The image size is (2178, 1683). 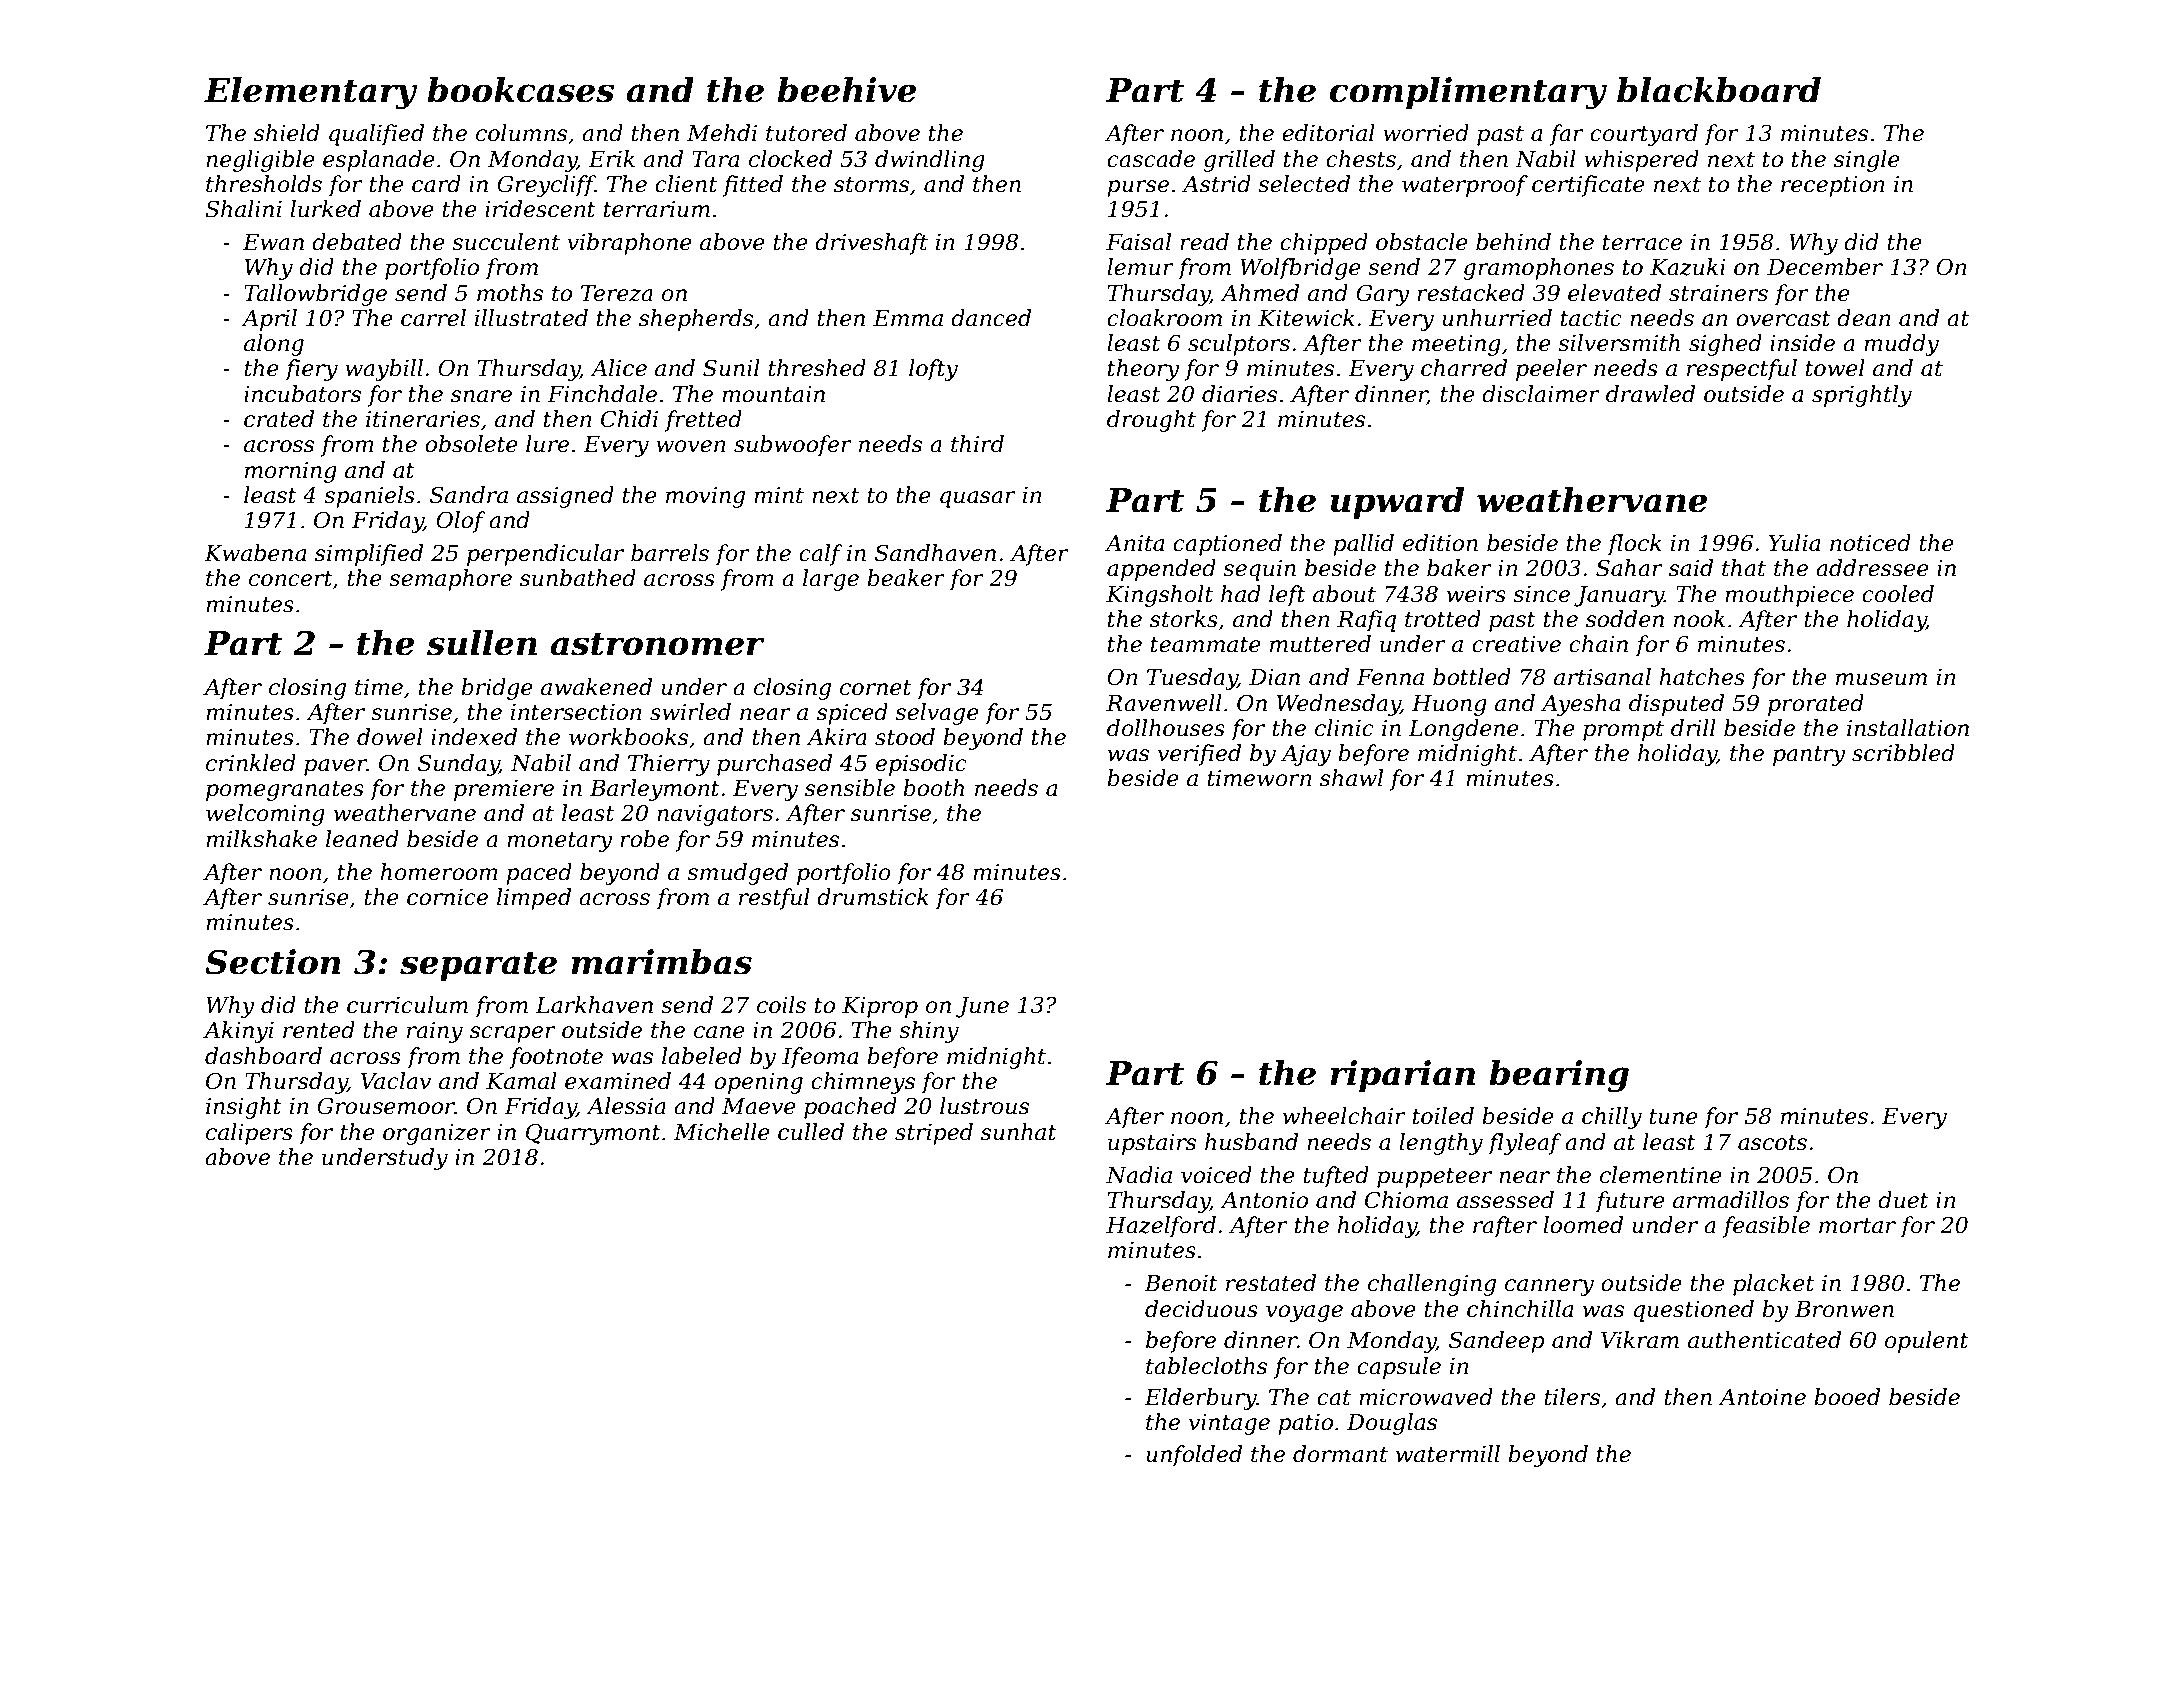 I want to click on shawl, so click(x=1351, y=778).
